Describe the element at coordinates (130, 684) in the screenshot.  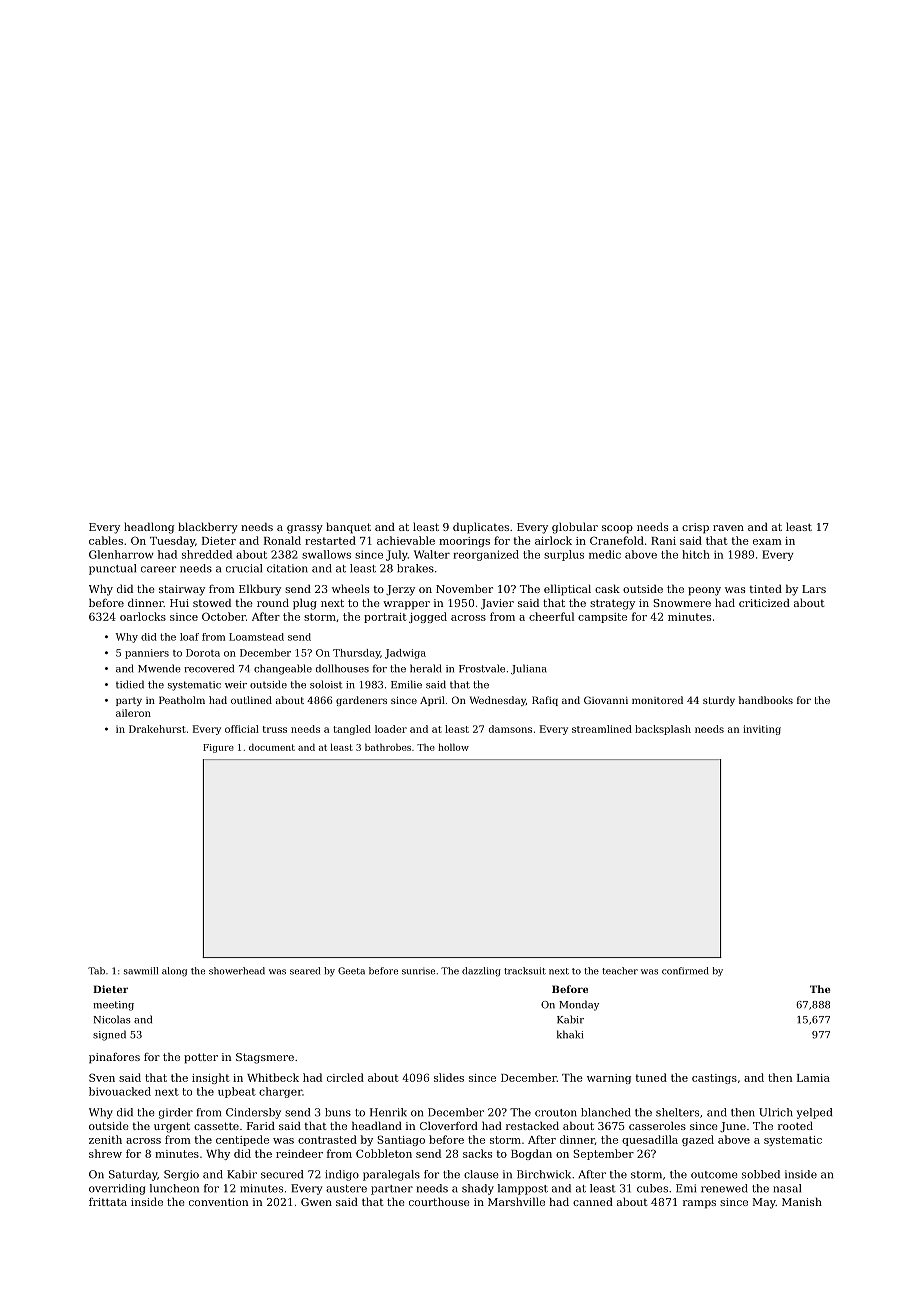
I see `tidied` at that location.
